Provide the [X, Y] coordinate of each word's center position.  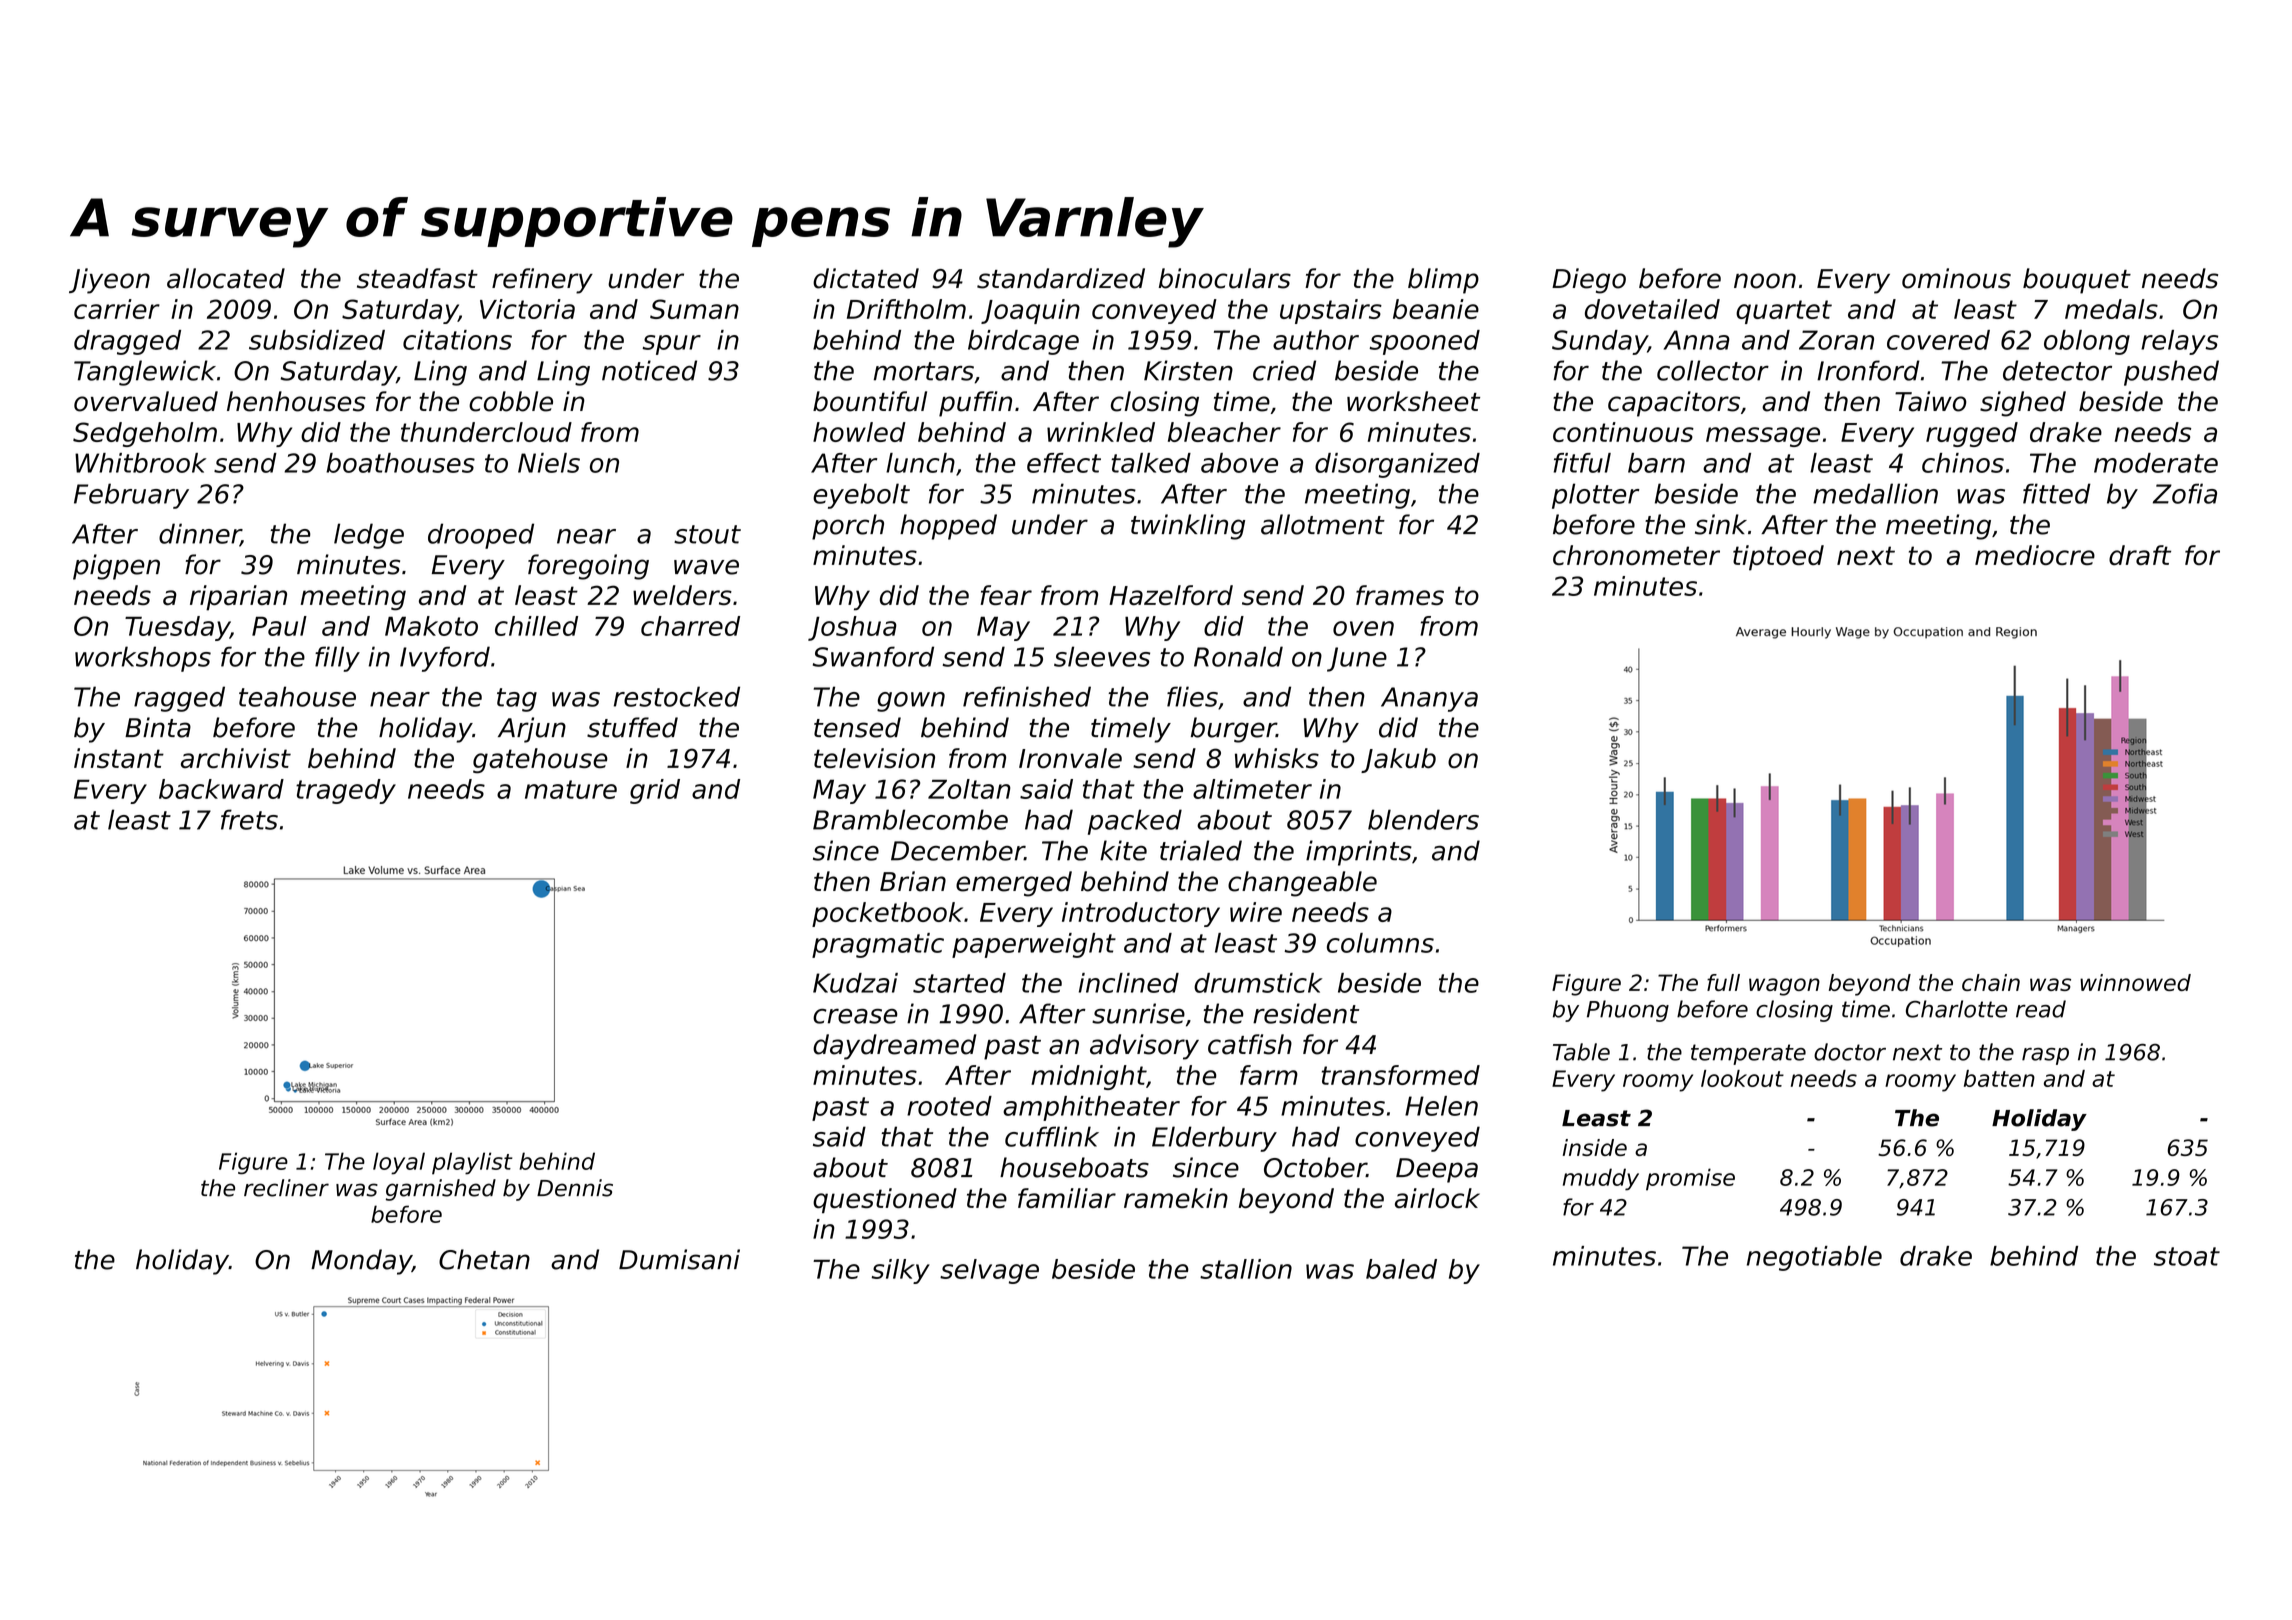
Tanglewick [145, 373]
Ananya [1429, 699]
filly [337, 659]
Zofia [2185, 493]
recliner [286, 1188]
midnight [1088, 1077]
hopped [948, 527]
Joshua [852, 628]
